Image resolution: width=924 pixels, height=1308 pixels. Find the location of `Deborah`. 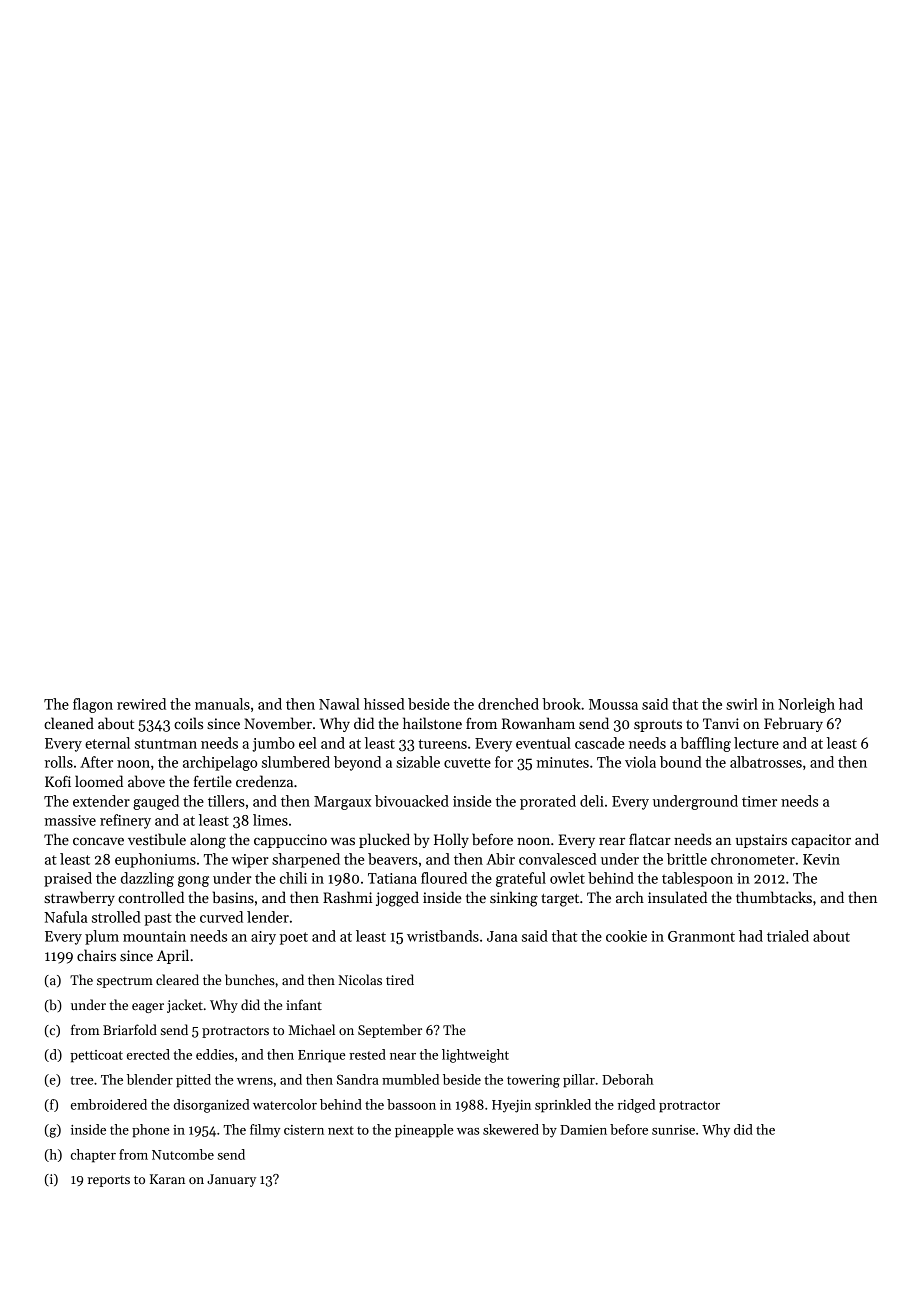

Deborah is located at coordinates (627, 1079).
